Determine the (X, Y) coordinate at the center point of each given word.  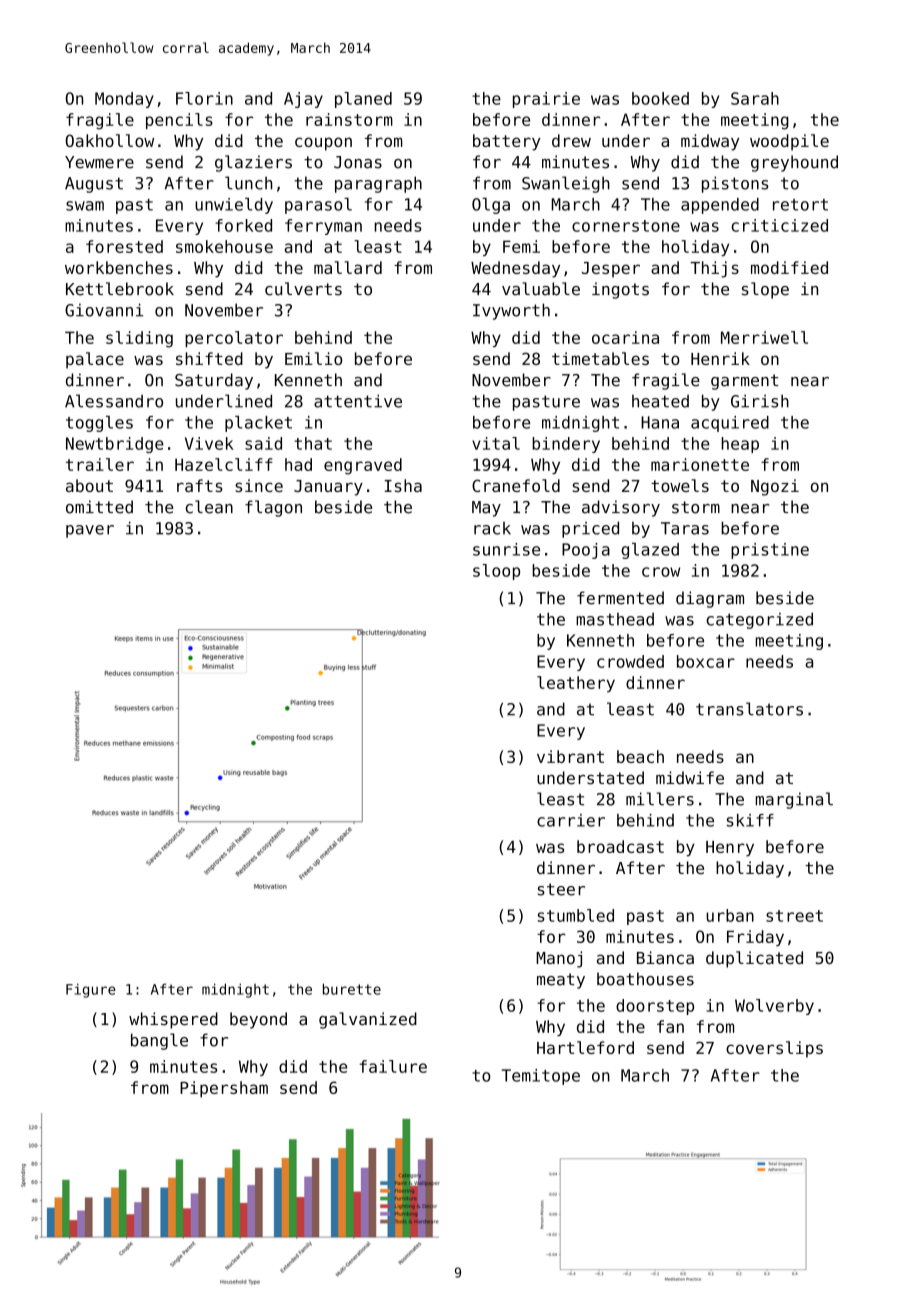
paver (90, 531)
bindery (566, 445)
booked (660, 98)
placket (258, 424)
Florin (204, 98)
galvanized (368, 1020)
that (313, 443)
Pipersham (224, 1089)
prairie (546, 100)
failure (393, 1066)
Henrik (720, 358)
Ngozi (775, 487)
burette (352, 989)
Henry (730, 849)
